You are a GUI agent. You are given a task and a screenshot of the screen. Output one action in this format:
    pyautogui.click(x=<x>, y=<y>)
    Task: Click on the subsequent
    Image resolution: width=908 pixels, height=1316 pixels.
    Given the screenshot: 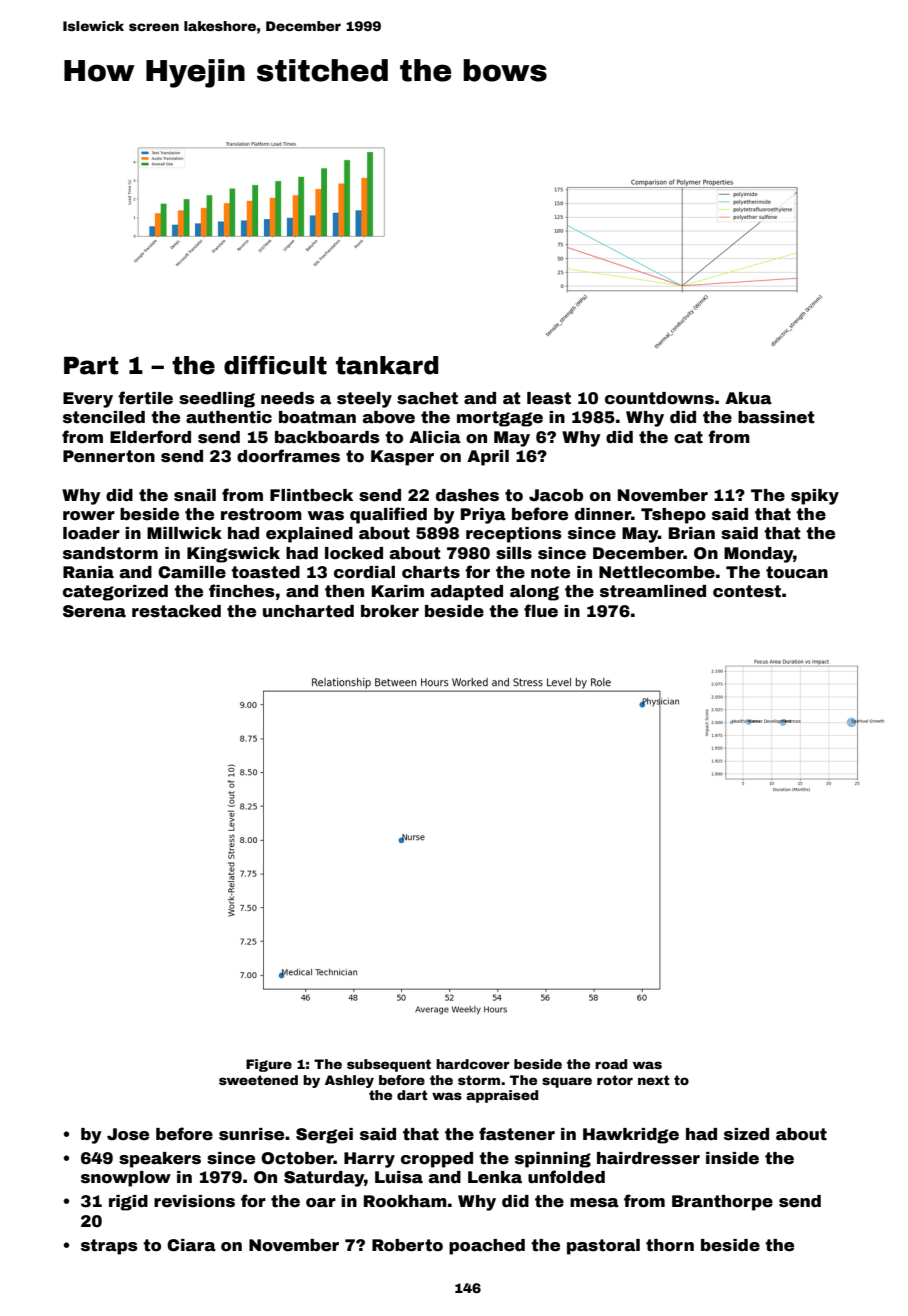 What is the action you would take?
    pyautogui.click(x=389, y=1065)
